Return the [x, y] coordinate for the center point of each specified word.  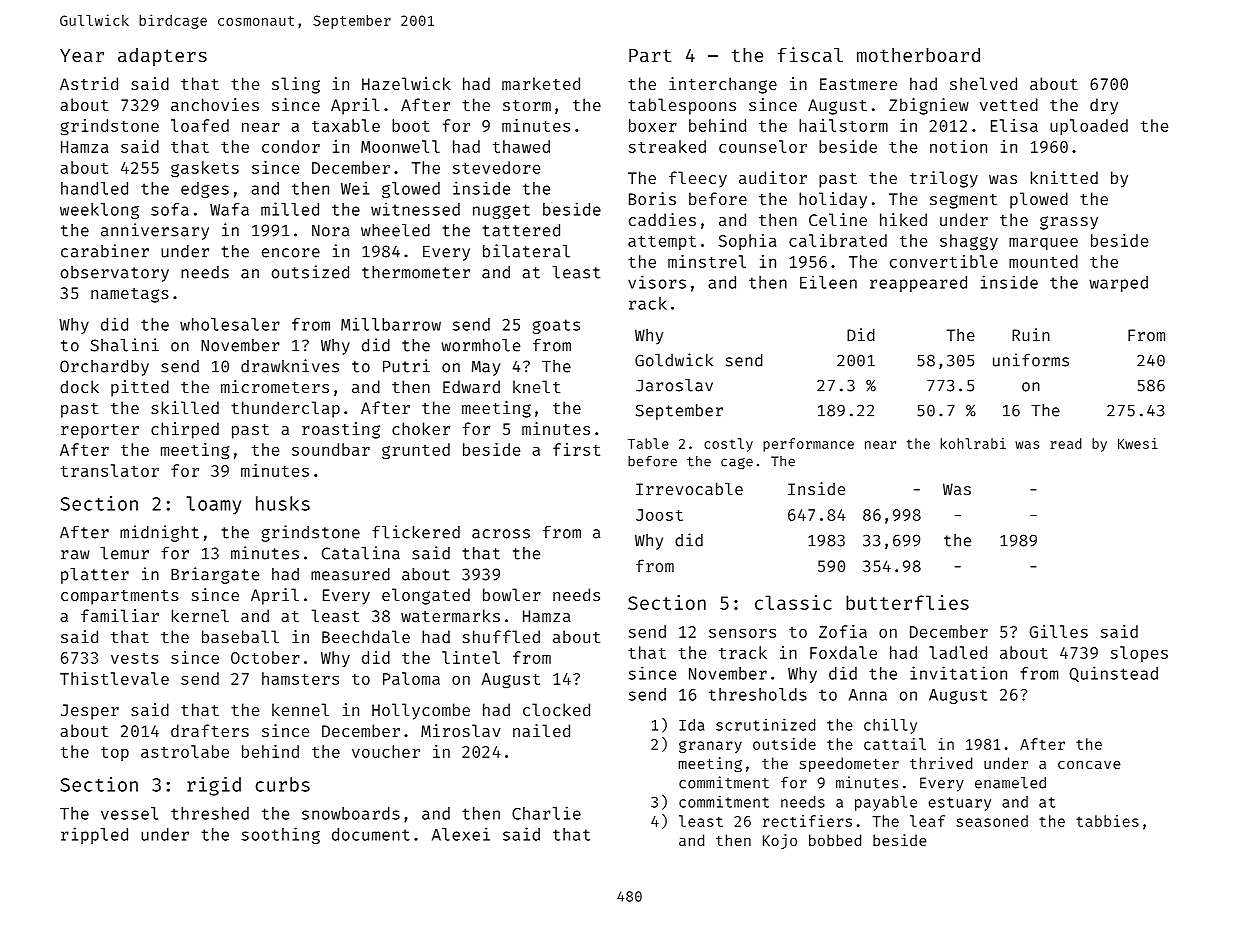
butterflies [907, 602]
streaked [667, 146]
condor [291, 146]
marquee [1043, 244]
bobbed [835, 840]
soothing [281, 835]
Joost [659, 515]
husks [283, 503]
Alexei [461, 834]
